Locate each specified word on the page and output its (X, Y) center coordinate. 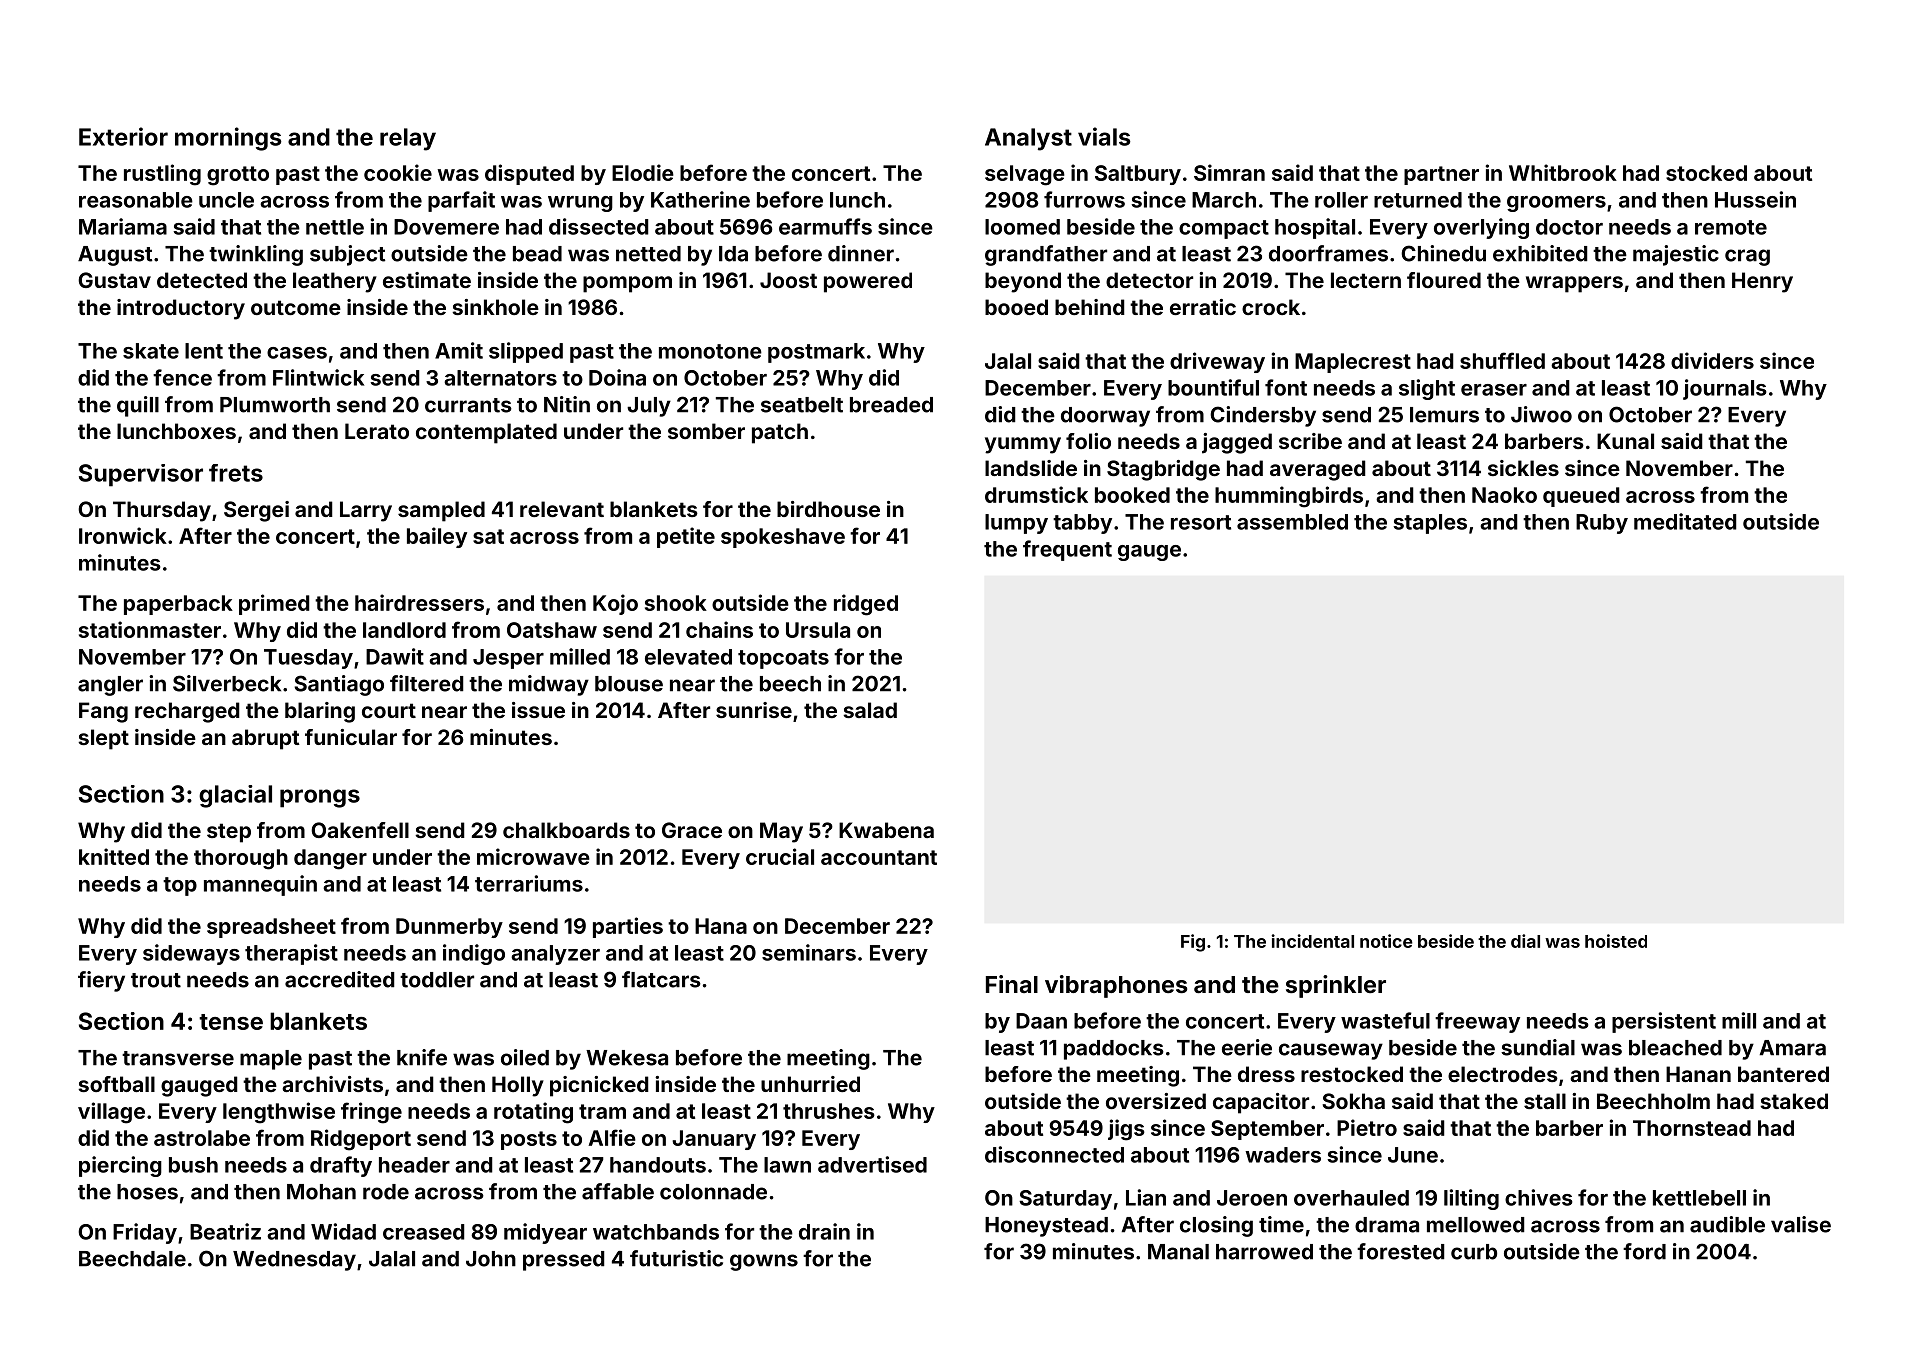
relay (408, 139)
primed (274, 604)
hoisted (1616, 941)
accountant (879, 857)
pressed (564, 1261)
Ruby (1602, 524)
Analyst (1028, 139)
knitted (114, 856)
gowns (764, 1262)
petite (686, 537)
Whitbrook (1563, 172)
